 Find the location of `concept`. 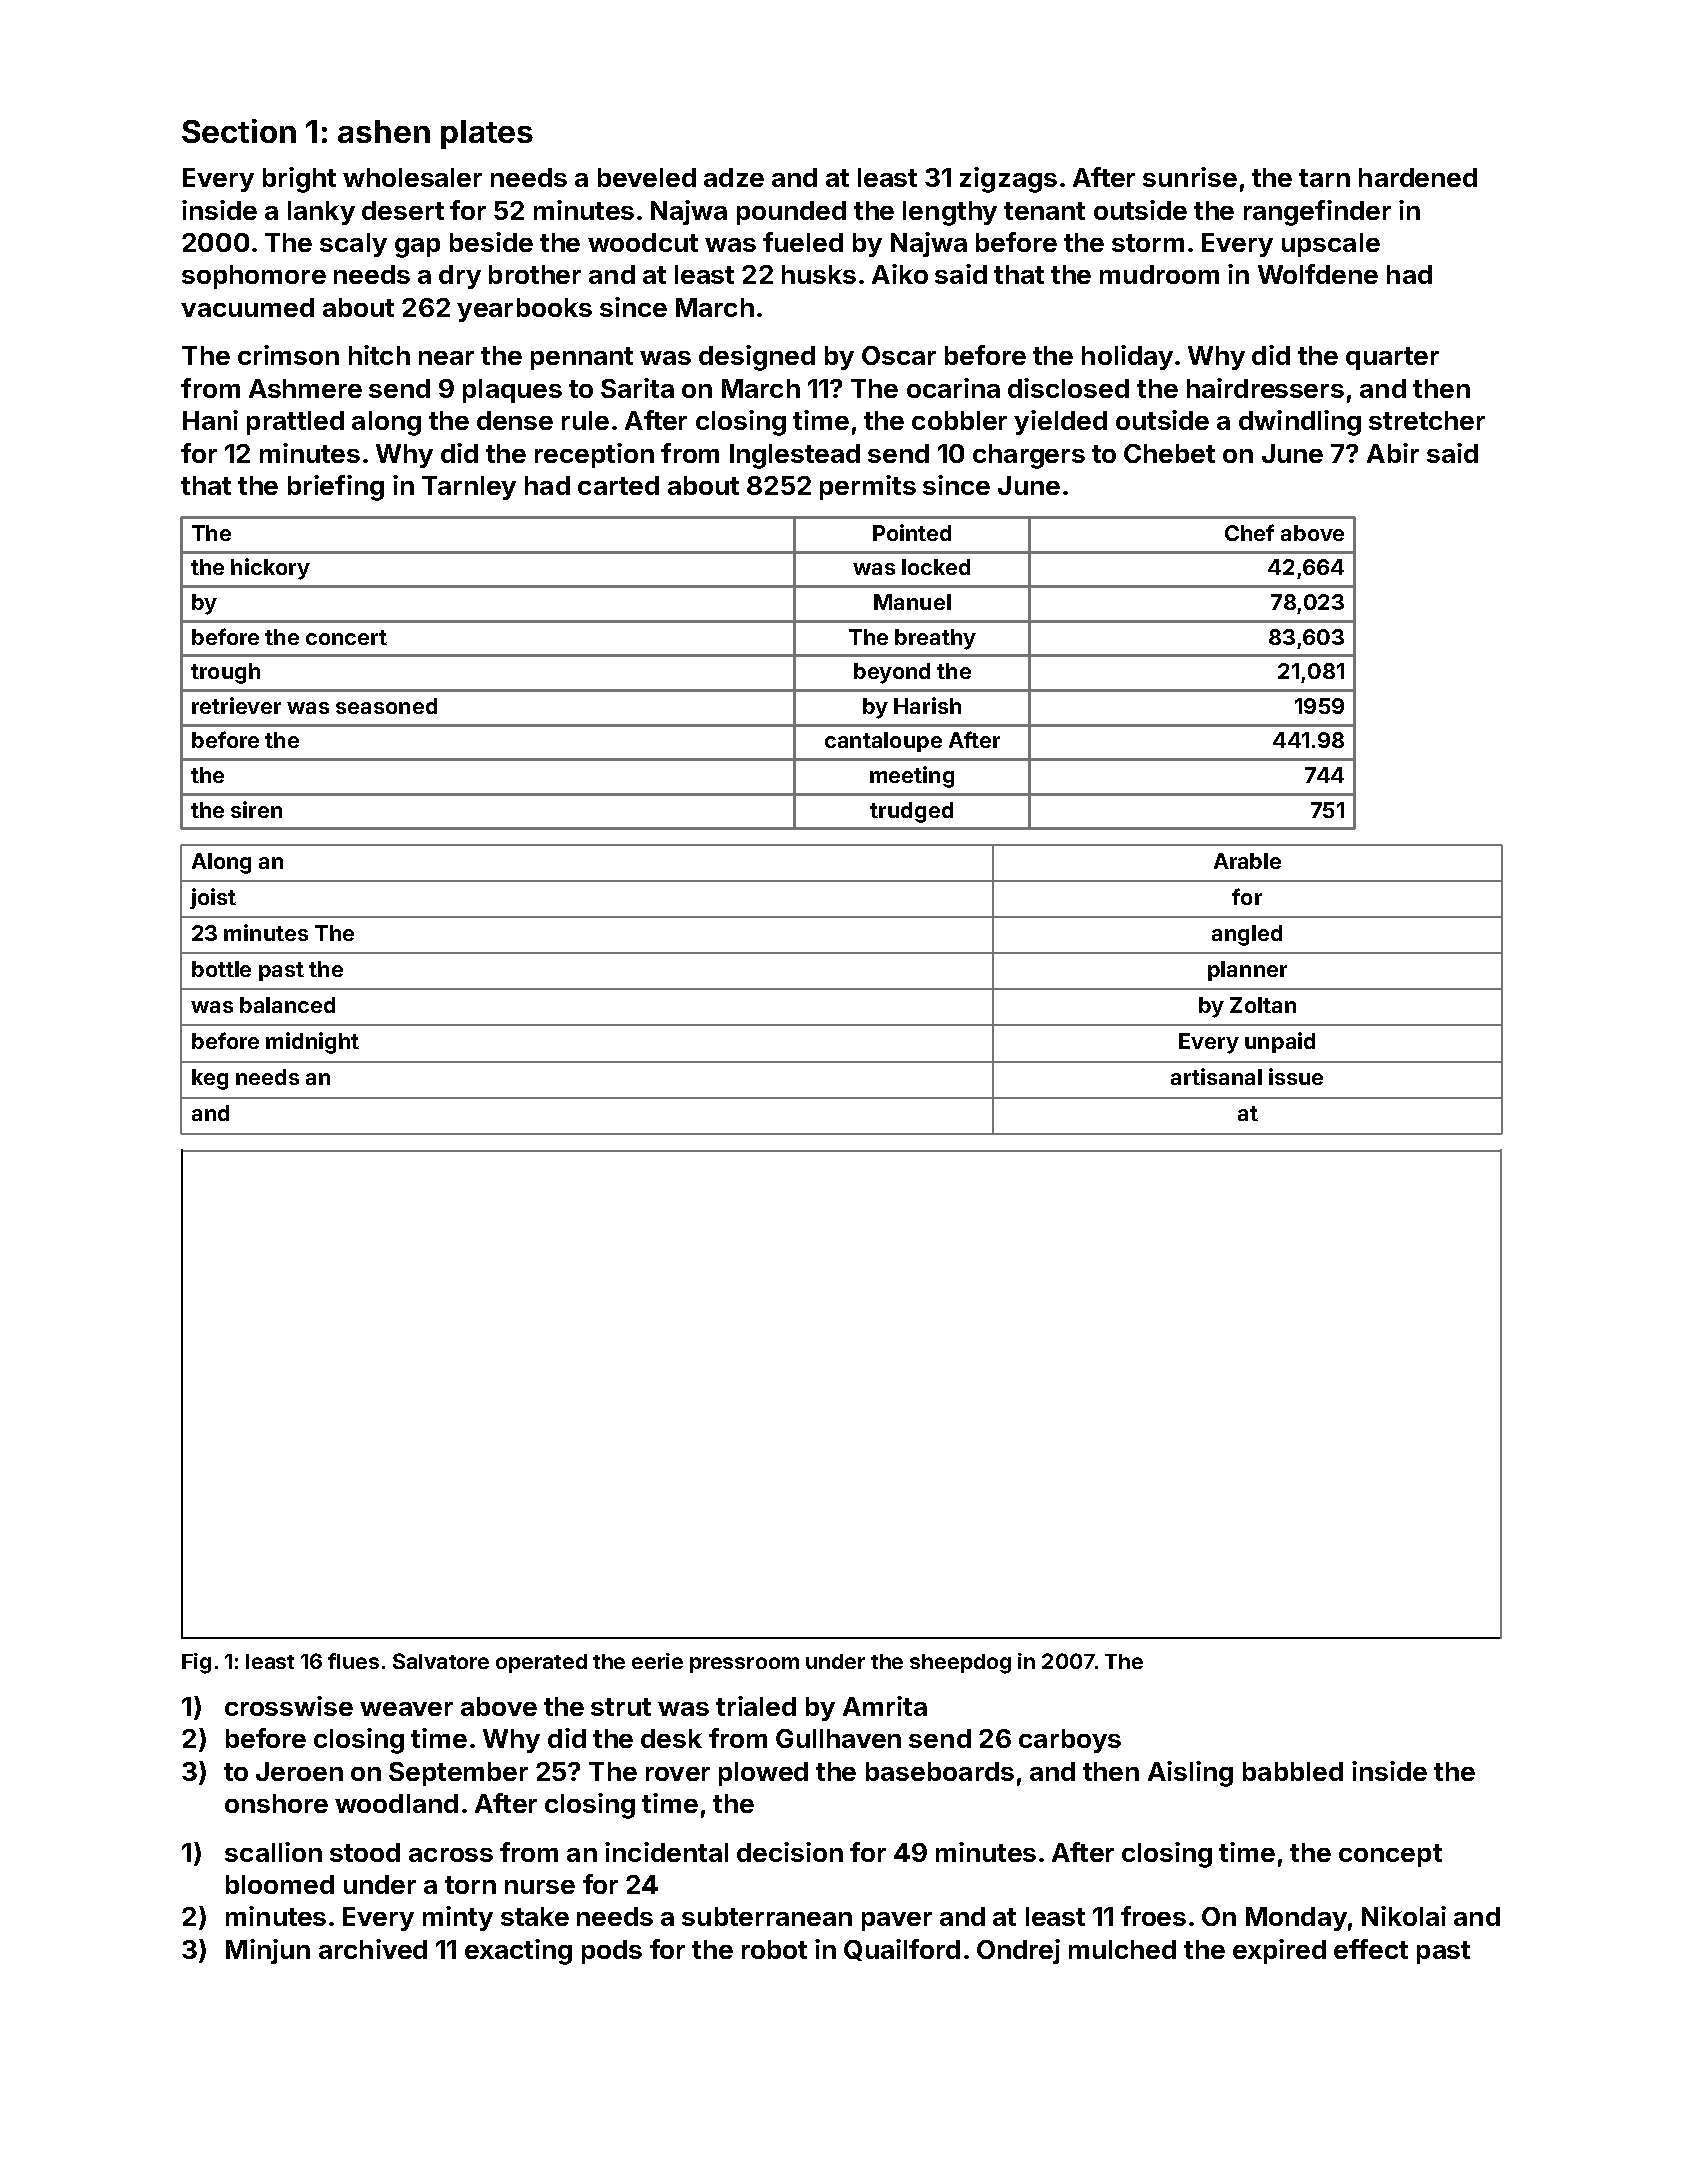

concept is located at coordinates (1390, 1855).
